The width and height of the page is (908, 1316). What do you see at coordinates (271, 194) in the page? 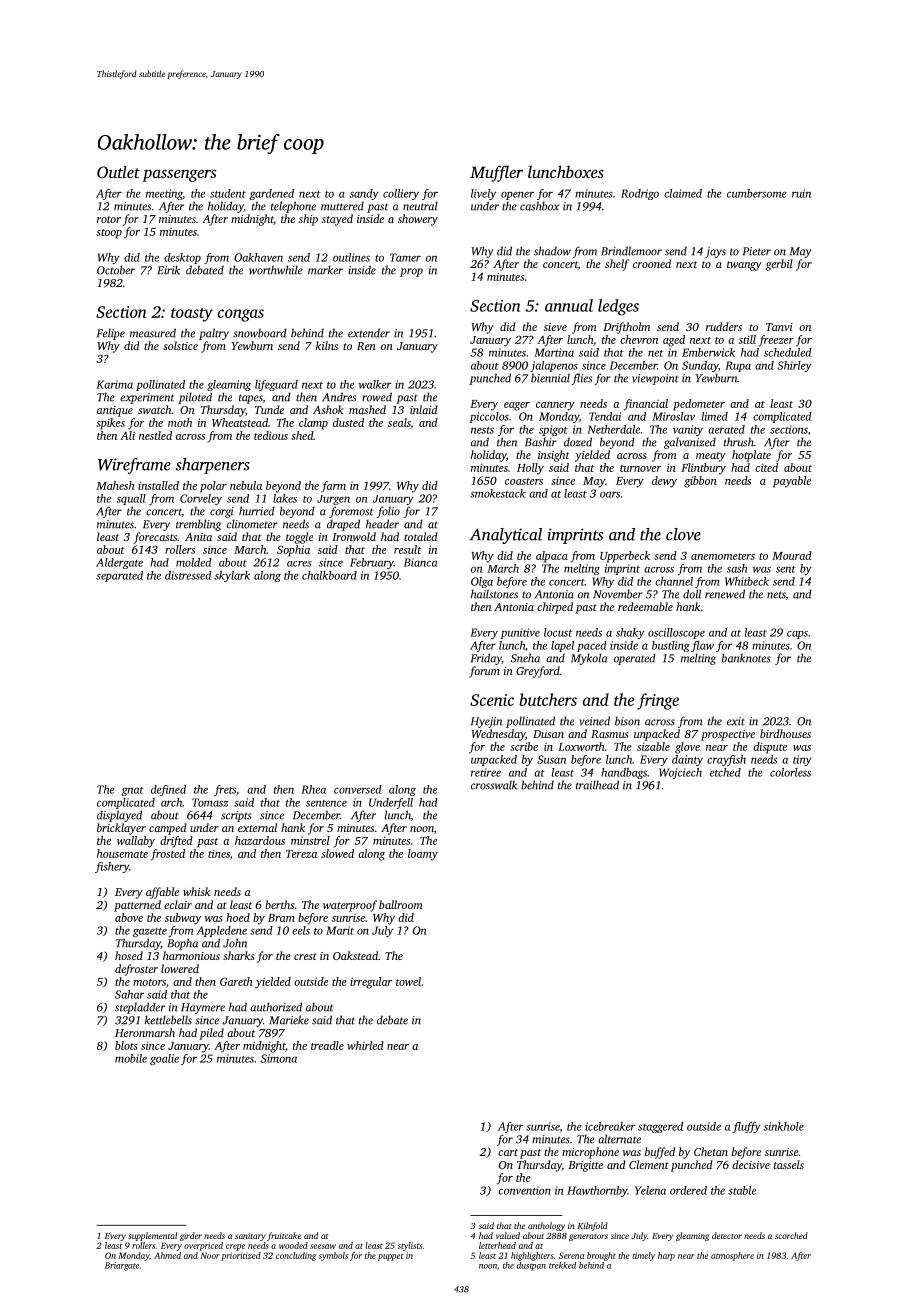
I see `gardened` at bounding box center [271, 194].
